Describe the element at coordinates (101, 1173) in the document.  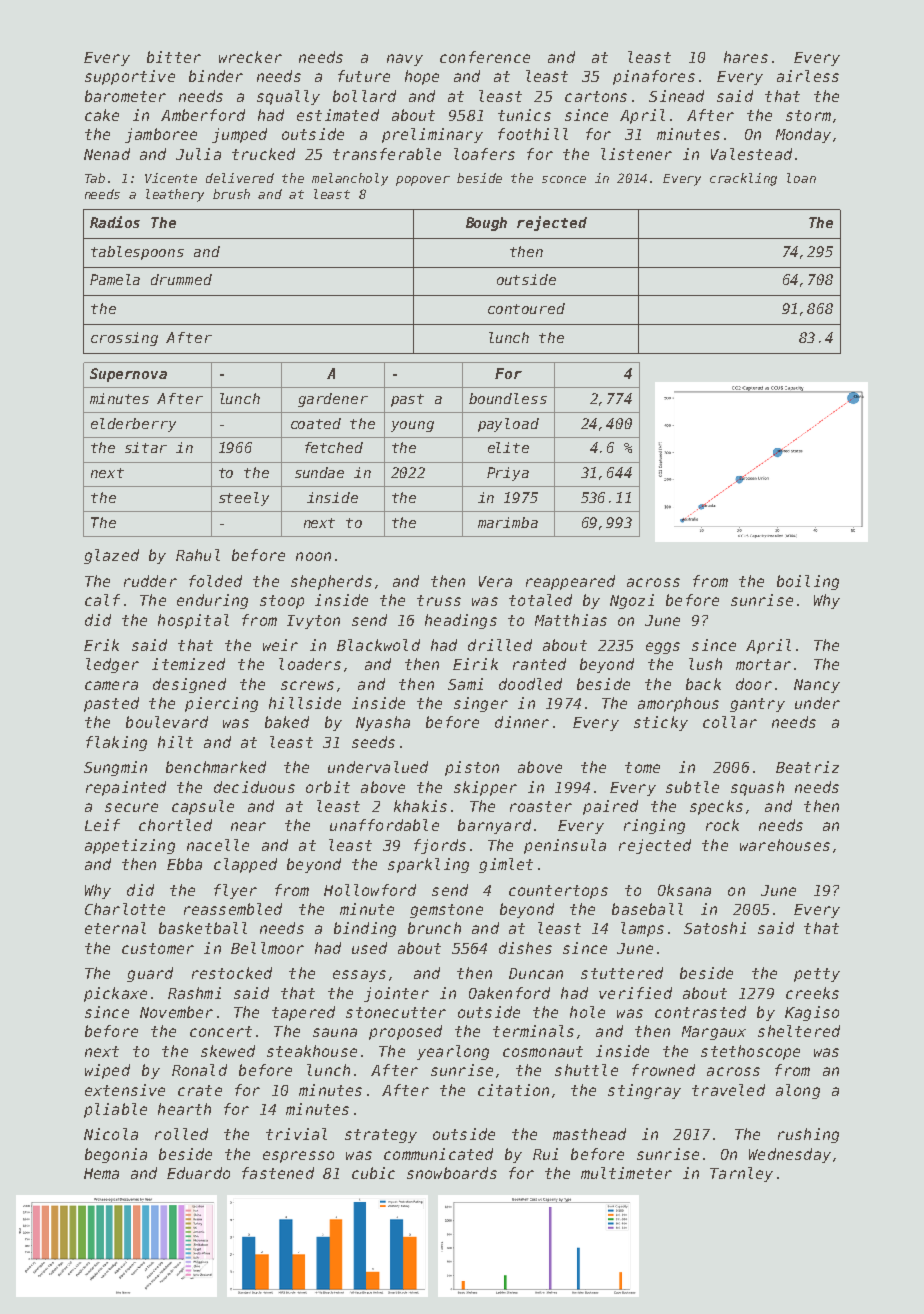
I see `Hema` at that location.
